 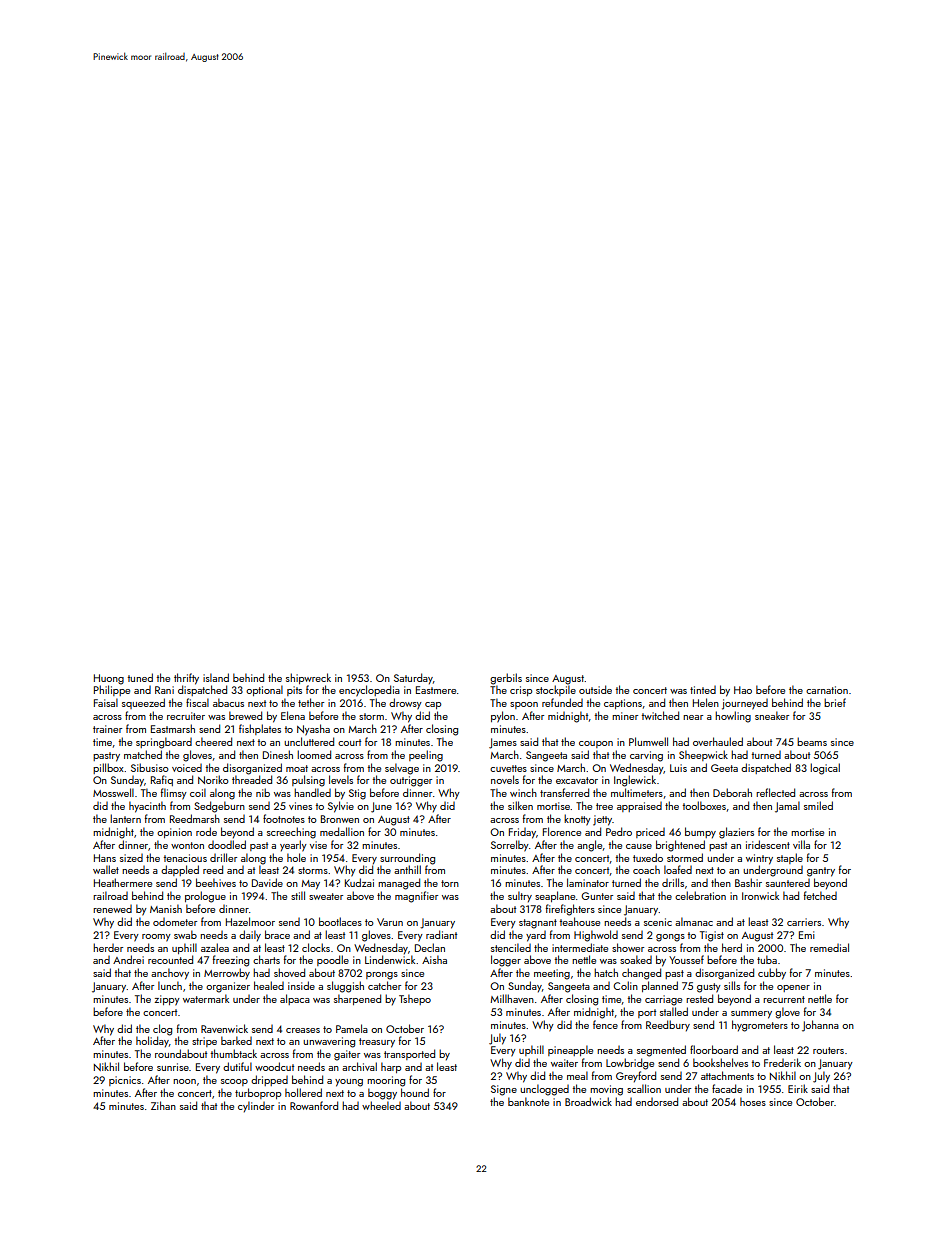 I want to click on turboprop, so click(x=258, y=1093).
